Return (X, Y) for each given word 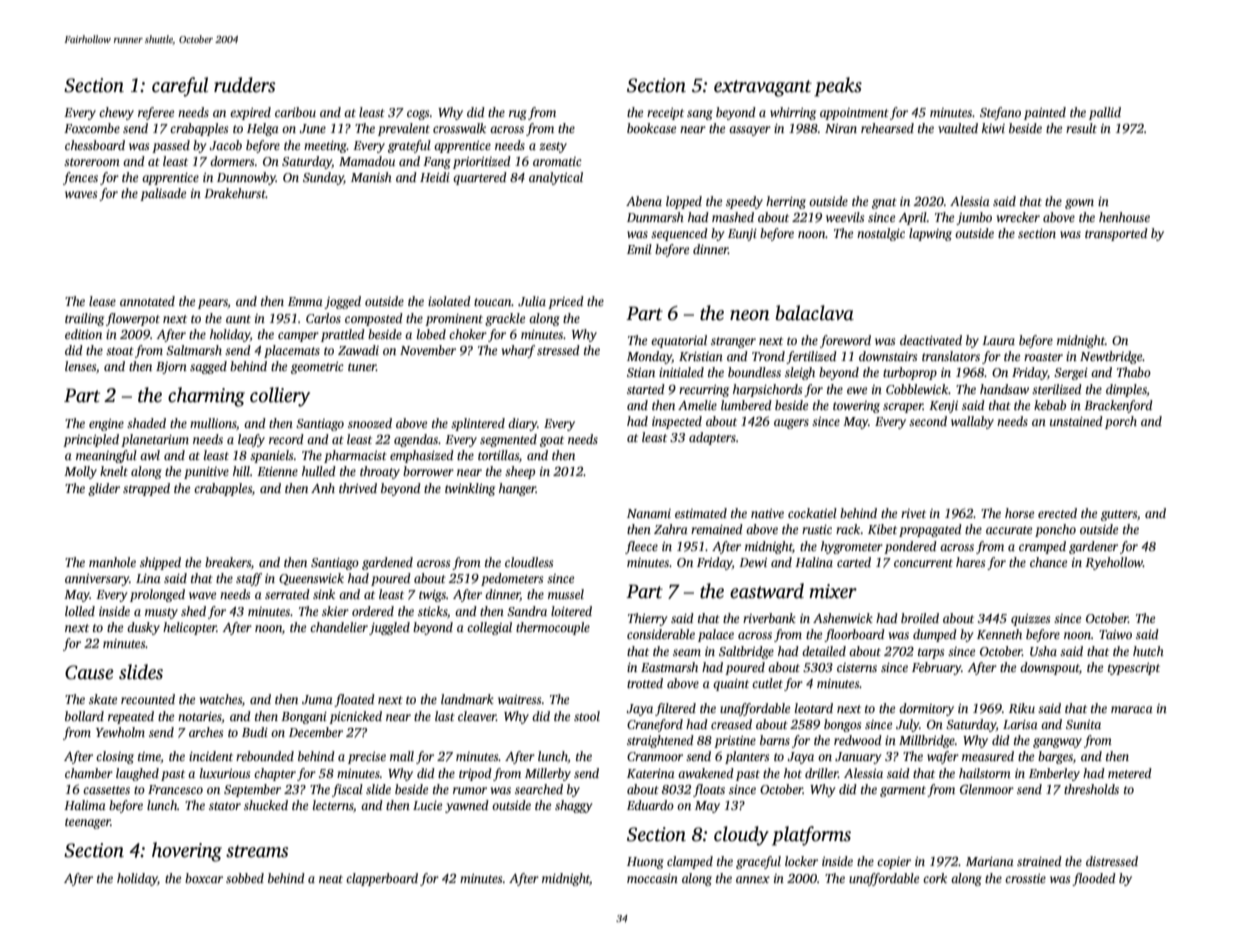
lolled (80, 611)
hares (970, 562)
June (312, 128)
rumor (470, 790)
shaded (146, 423)
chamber (89, 773)
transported (1116, 234)
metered (1130, 773)
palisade (163, 194)
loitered (571, 611)
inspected (677, 422)
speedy (744, 202)
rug (518, 115)
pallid (1105, 113)
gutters (1119, 515)
